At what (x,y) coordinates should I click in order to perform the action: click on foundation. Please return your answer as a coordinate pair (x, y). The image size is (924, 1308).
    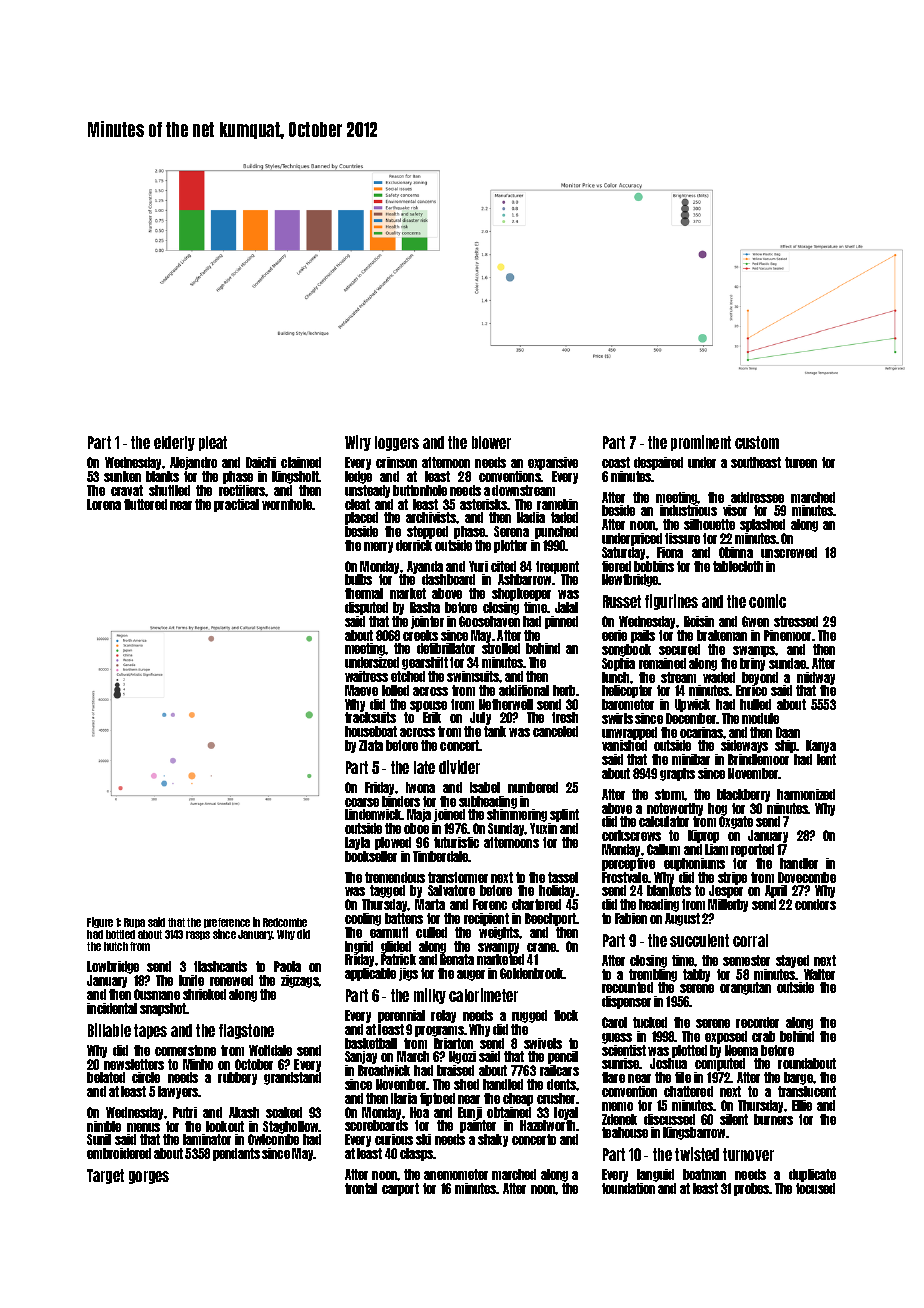
    Looking at the image, I should click on (628, 1188).
